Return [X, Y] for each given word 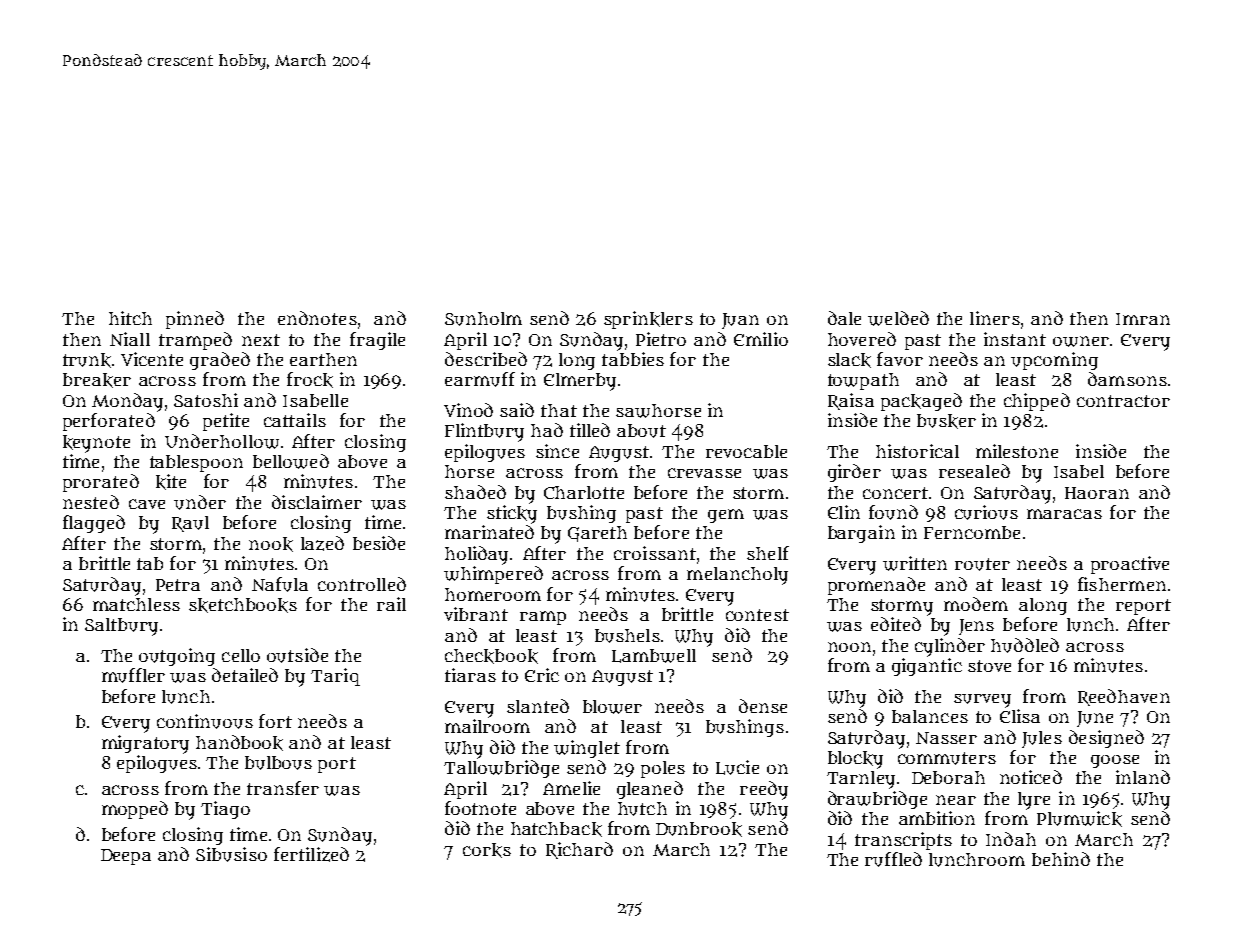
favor [900, 359]
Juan [740, 321]
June [1095, 719]
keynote [96, 444]
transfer [283, 788]
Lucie [737, 767]
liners [995, 318]
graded [220, 361]
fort [275, 721]
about [641, 431]
